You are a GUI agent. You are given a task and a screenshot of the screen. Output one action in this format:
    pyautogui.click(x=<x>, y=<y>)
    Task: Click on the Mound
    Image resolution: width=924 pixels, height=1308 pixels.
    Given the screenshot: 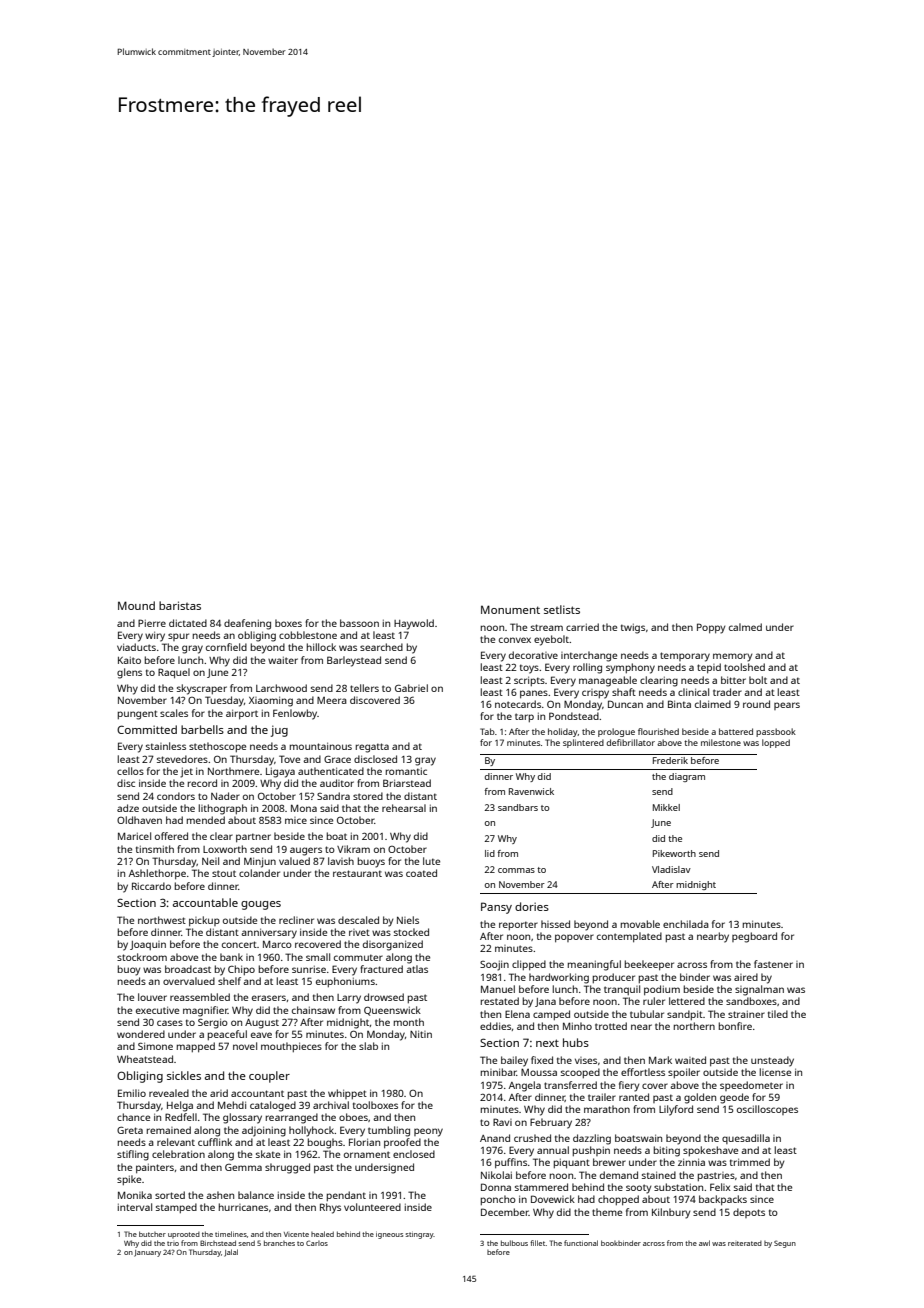 What is the action you would take?
    pyautogui.click(x=136, y=605)
